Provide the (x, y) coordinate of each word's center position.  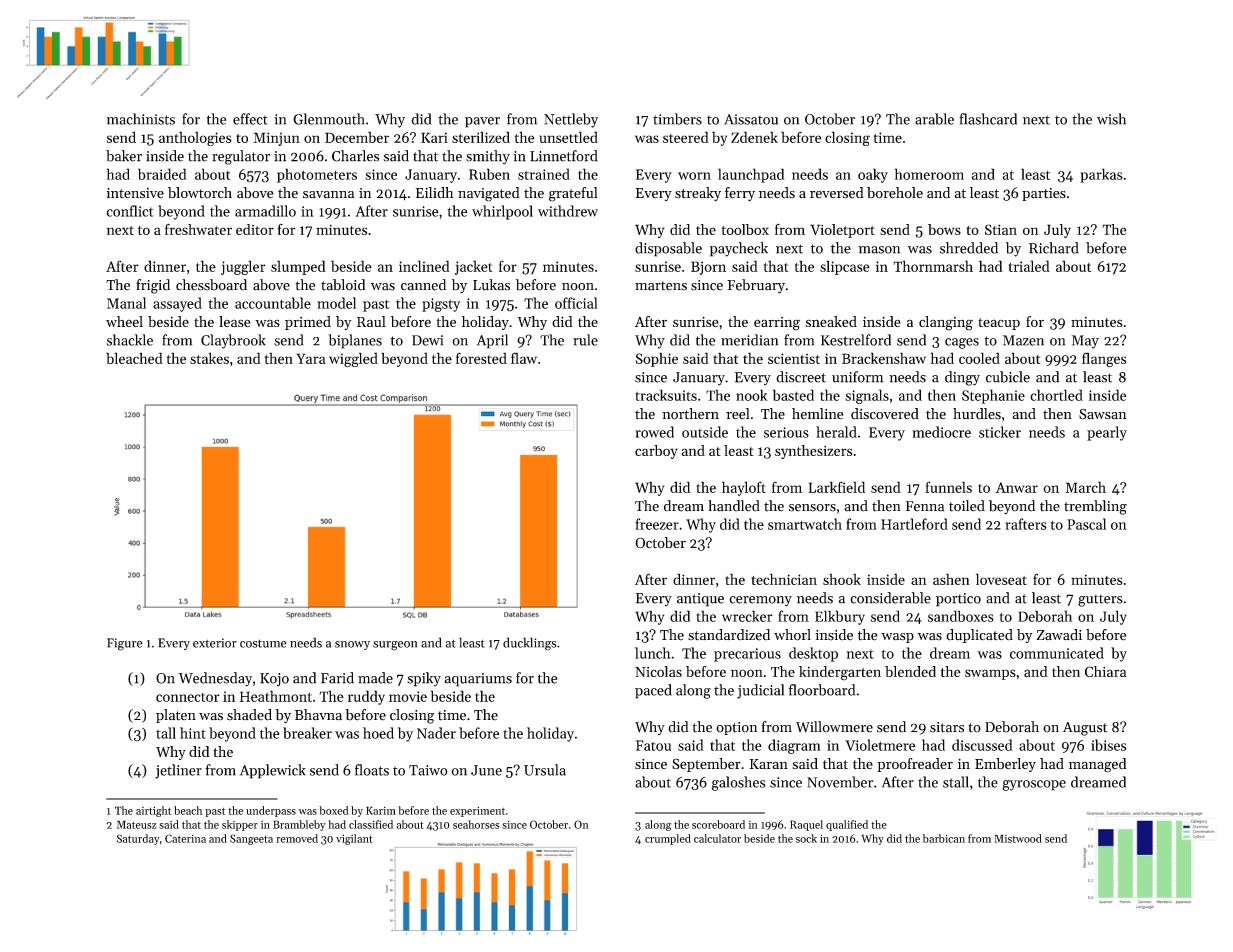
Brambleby (299, 825)
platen (176, 716)
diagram (794, 746)
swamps (990, 674)
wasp (897, 638)
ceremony (760, 601)
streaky (698, 194)
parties (1044, 194)
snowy (352, 645)
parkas (1101, 175)
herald (836, 432)
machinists (141, 119)
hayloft (744, 488)
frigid (153, 286)
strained (544, 174)
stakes (209, 358)
